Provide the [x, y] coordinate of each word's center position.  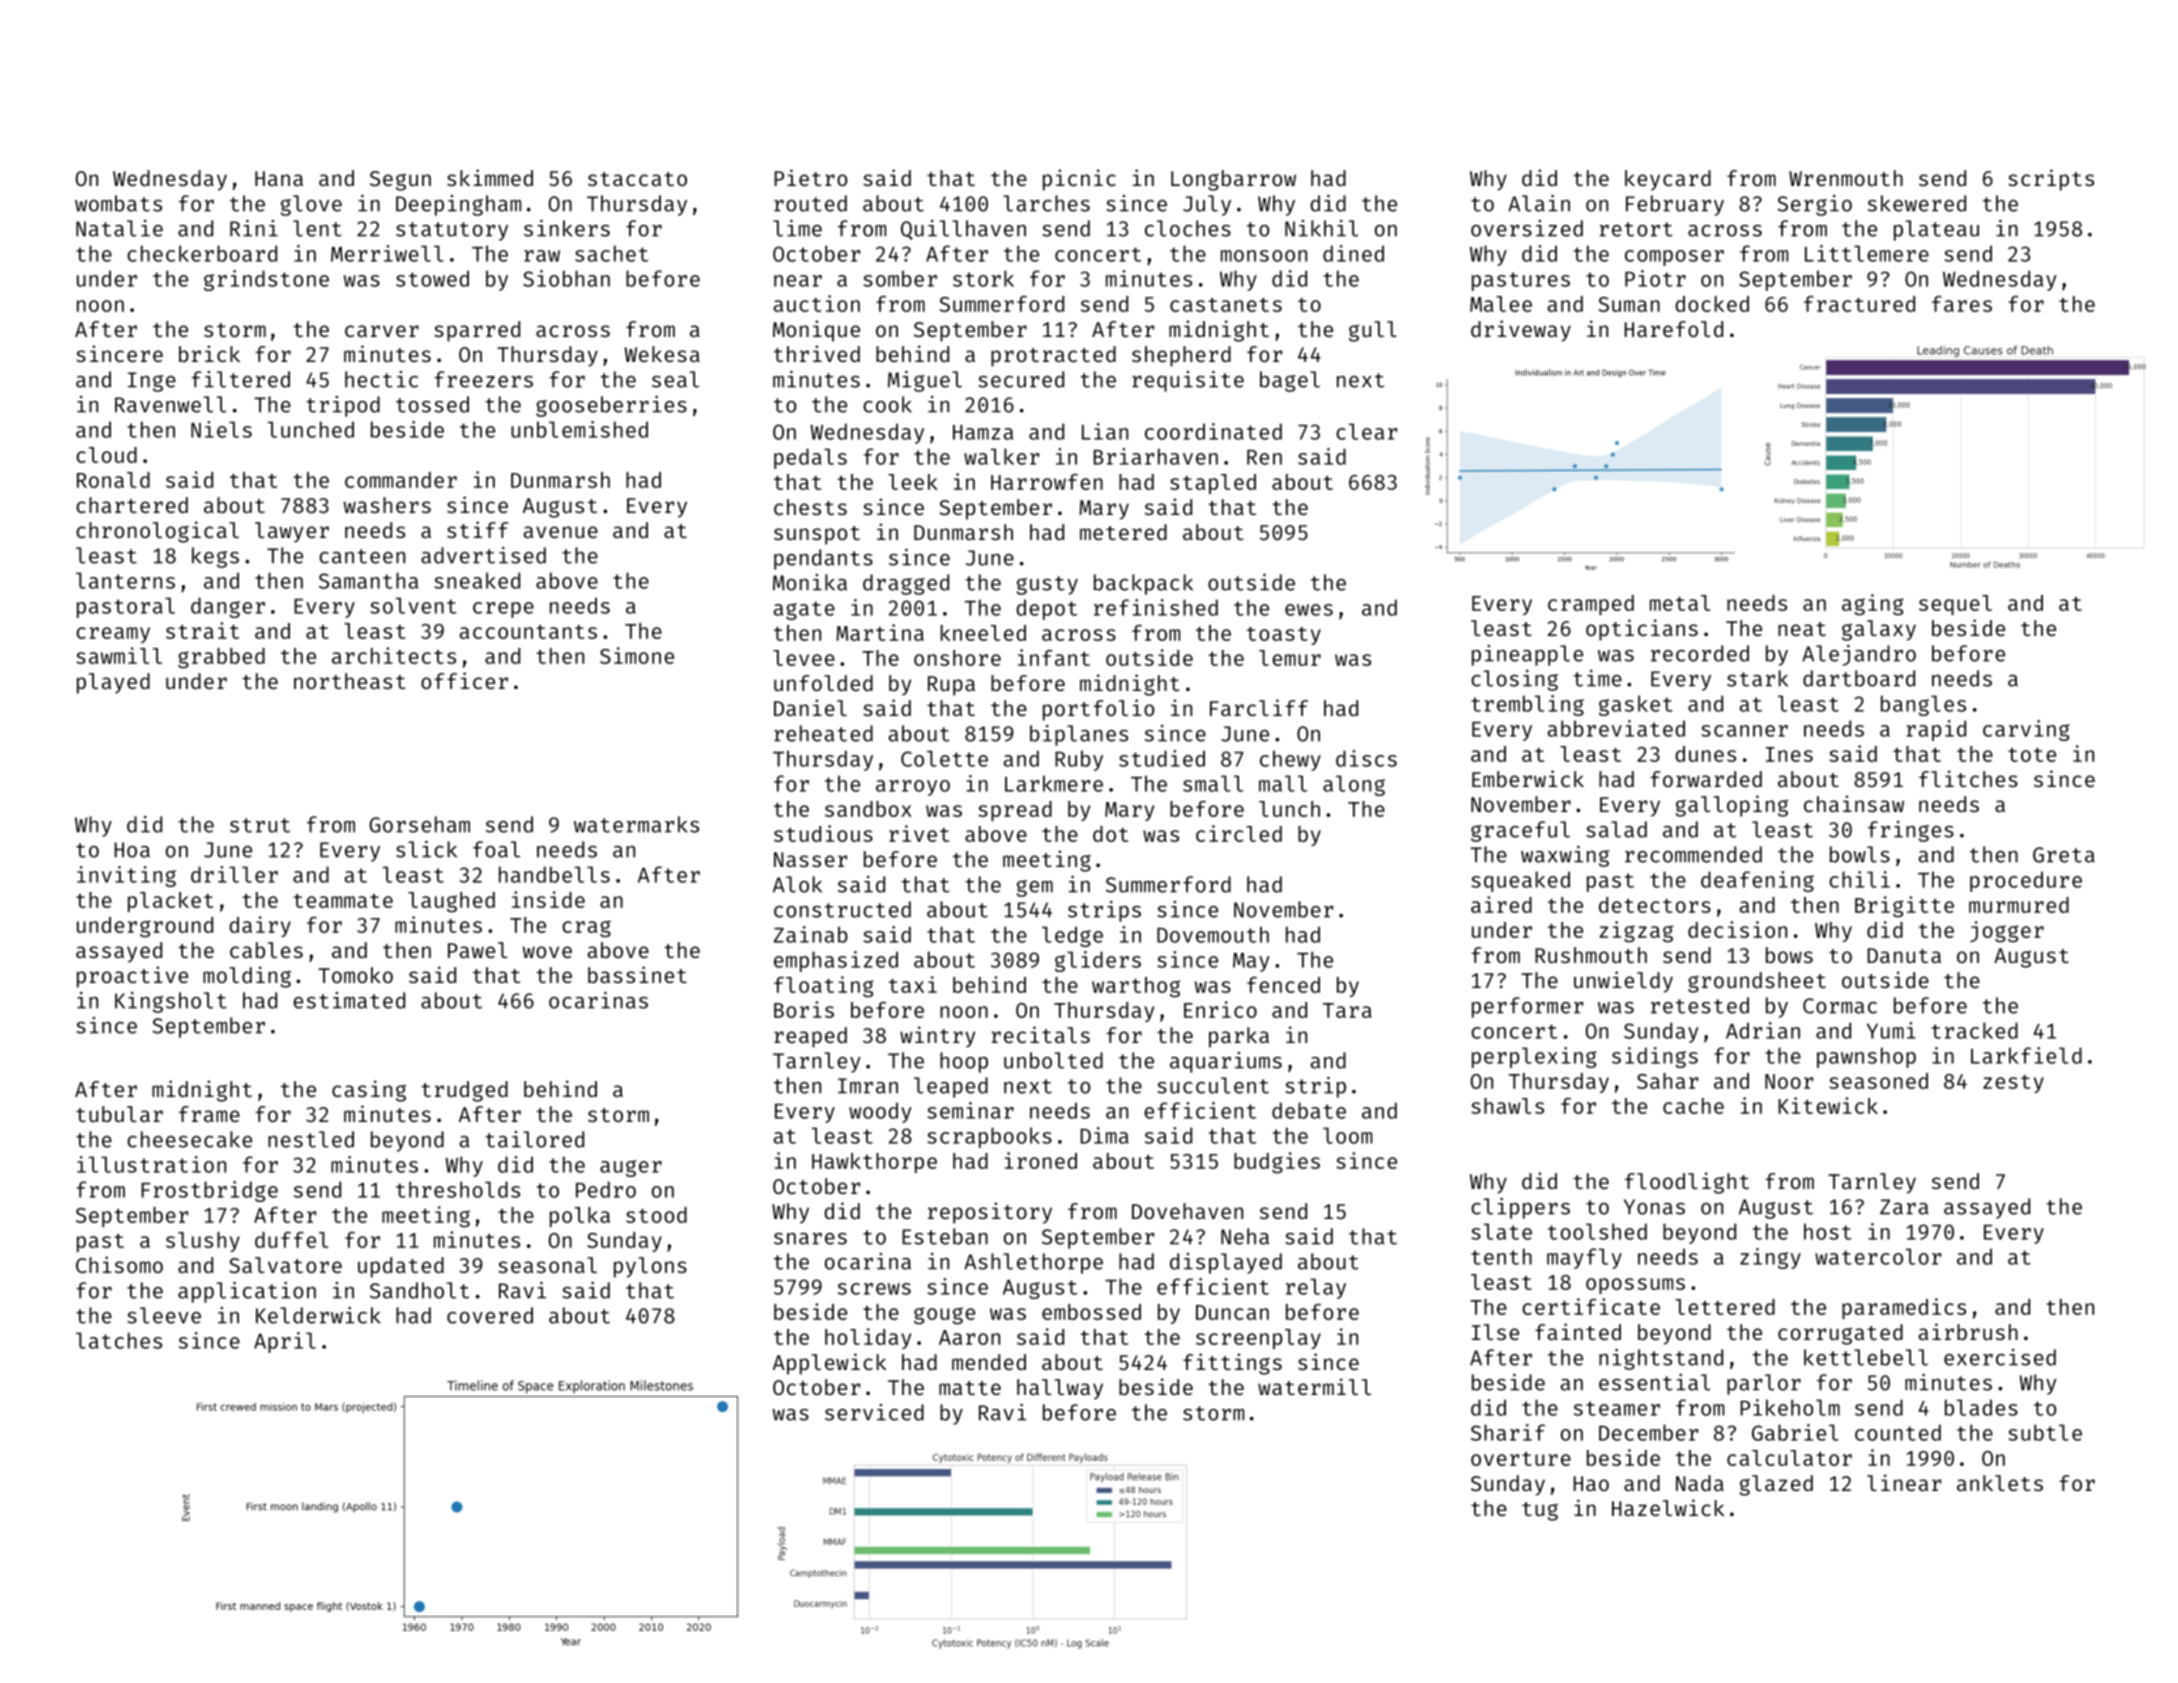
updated [401, 1267]
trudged [464, 1091]
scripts [2051, 180]
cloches [1188, 228]
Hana [279, 178]
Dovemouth [1213, 934]
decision [1737, 929]
